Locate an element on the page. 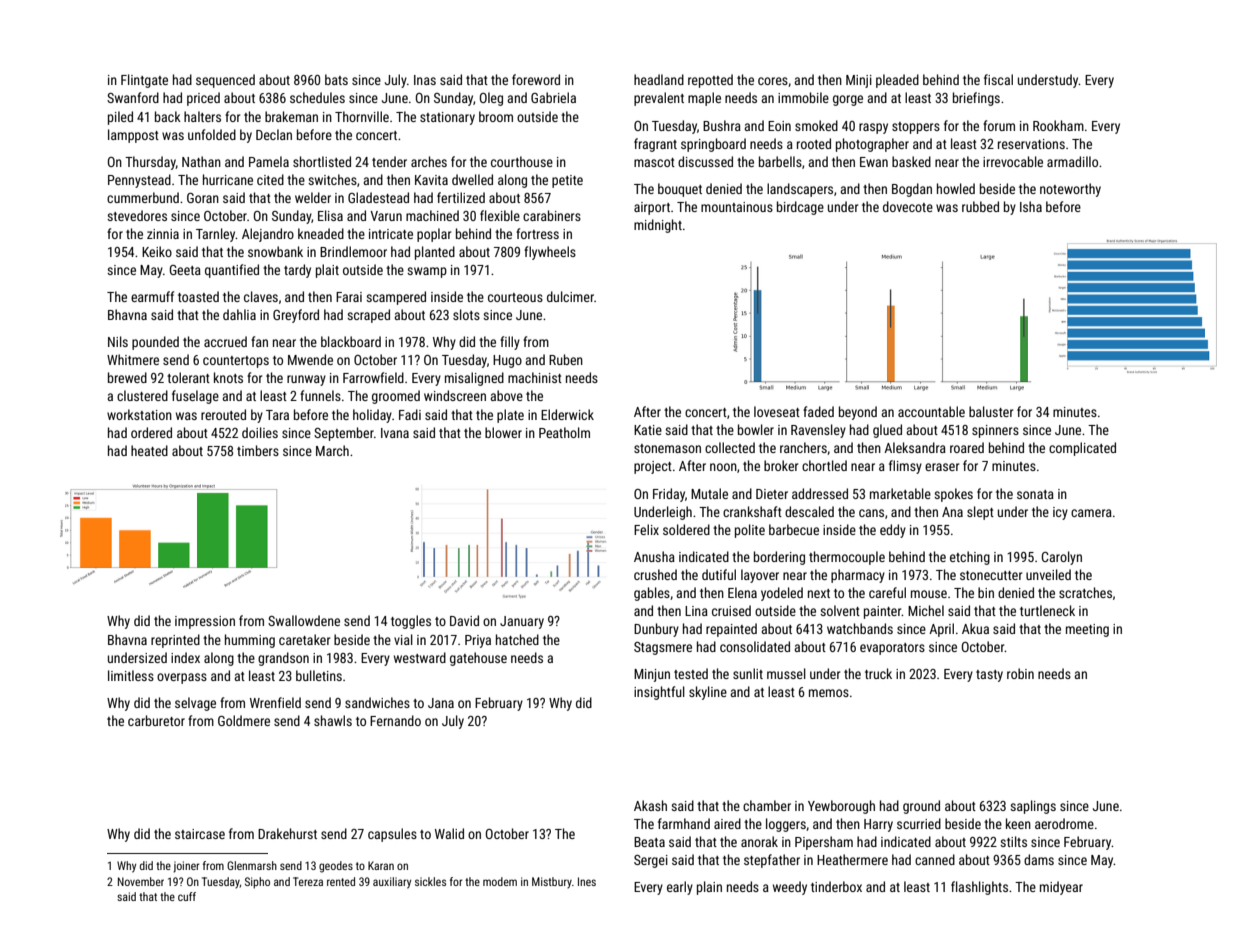  modem is located at coordinates (500, 881).
